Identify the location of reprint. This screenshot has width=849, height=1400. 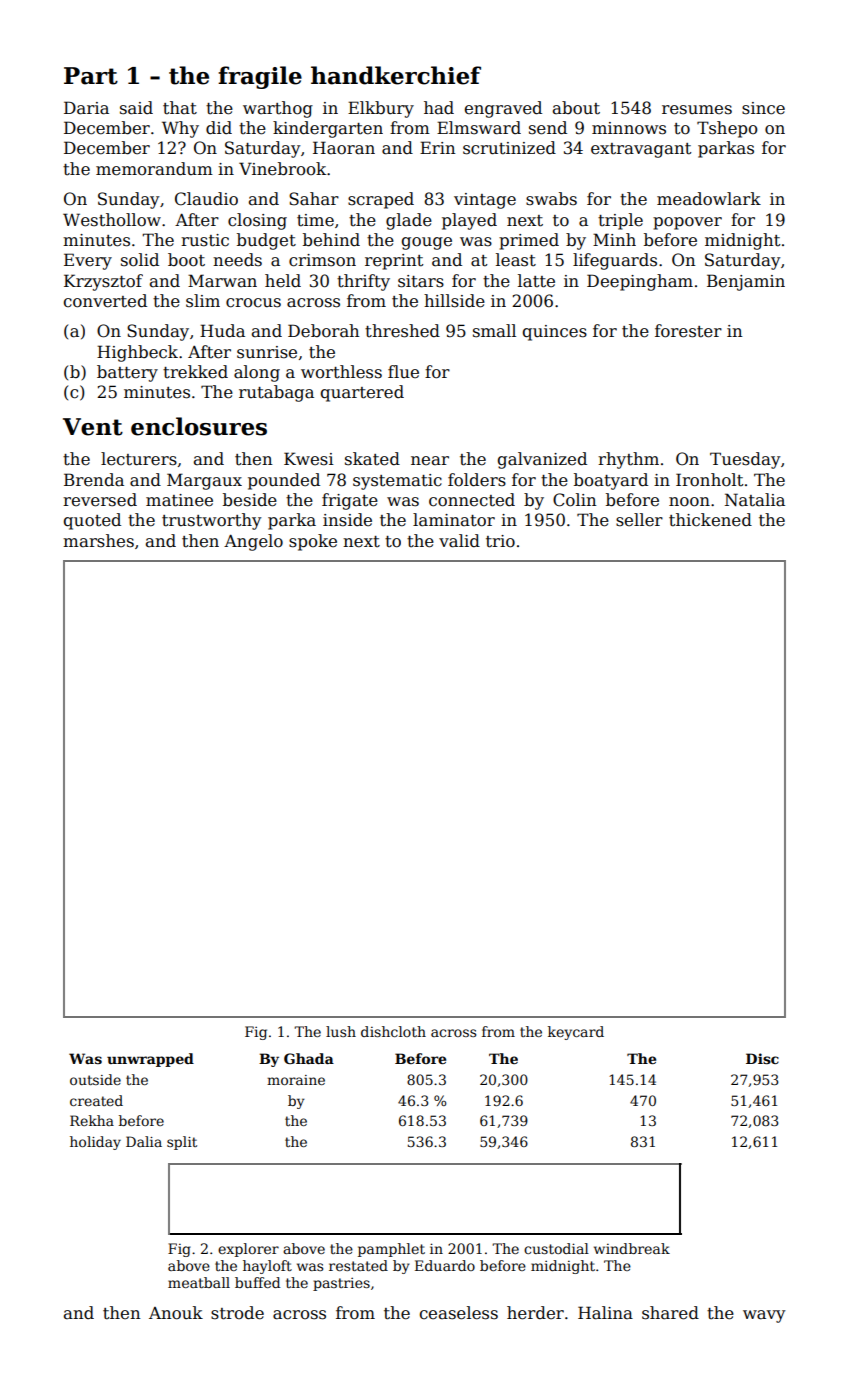
(394, 262).
